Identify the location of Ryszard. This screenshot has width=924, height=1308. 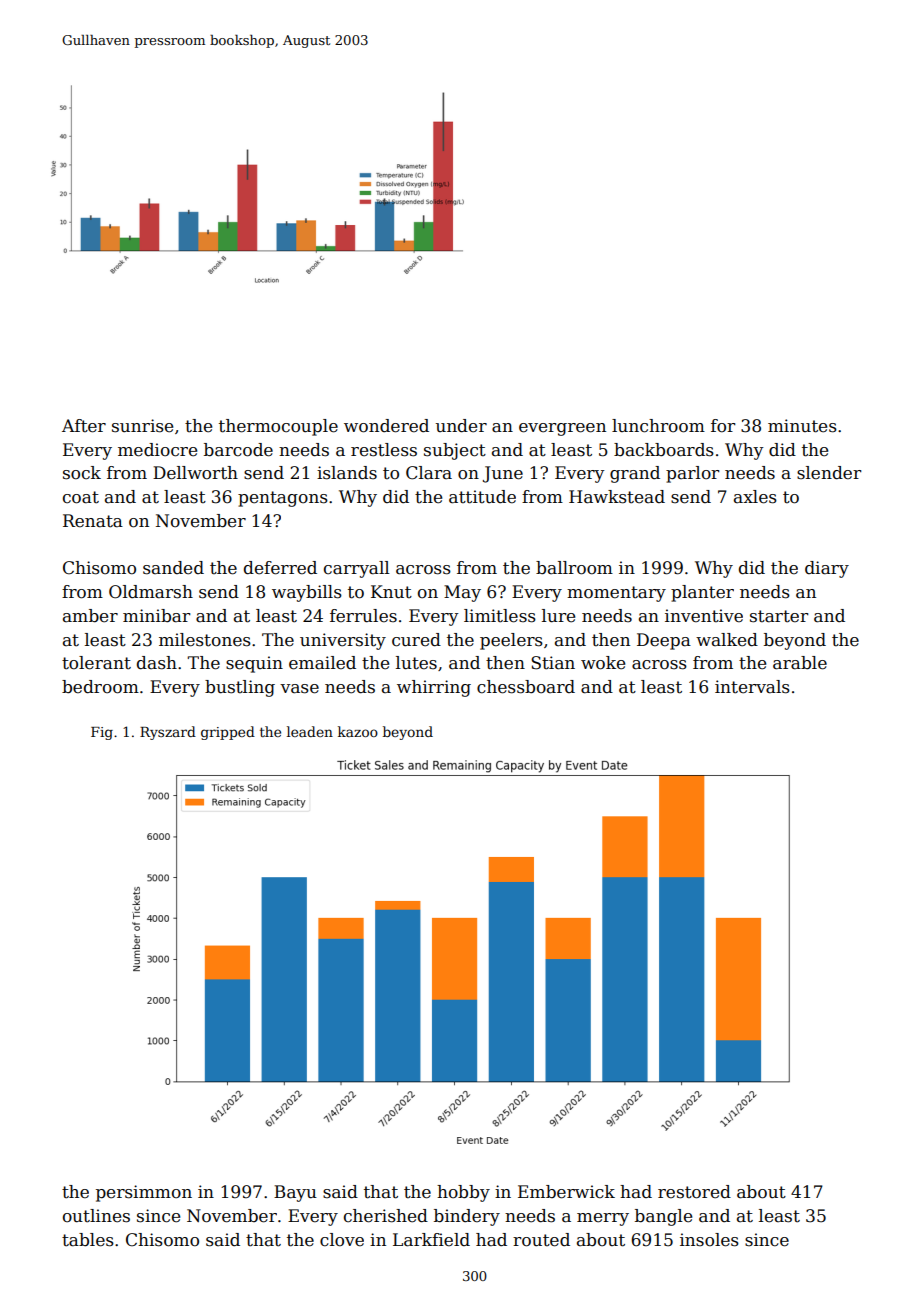
(168, 733).
